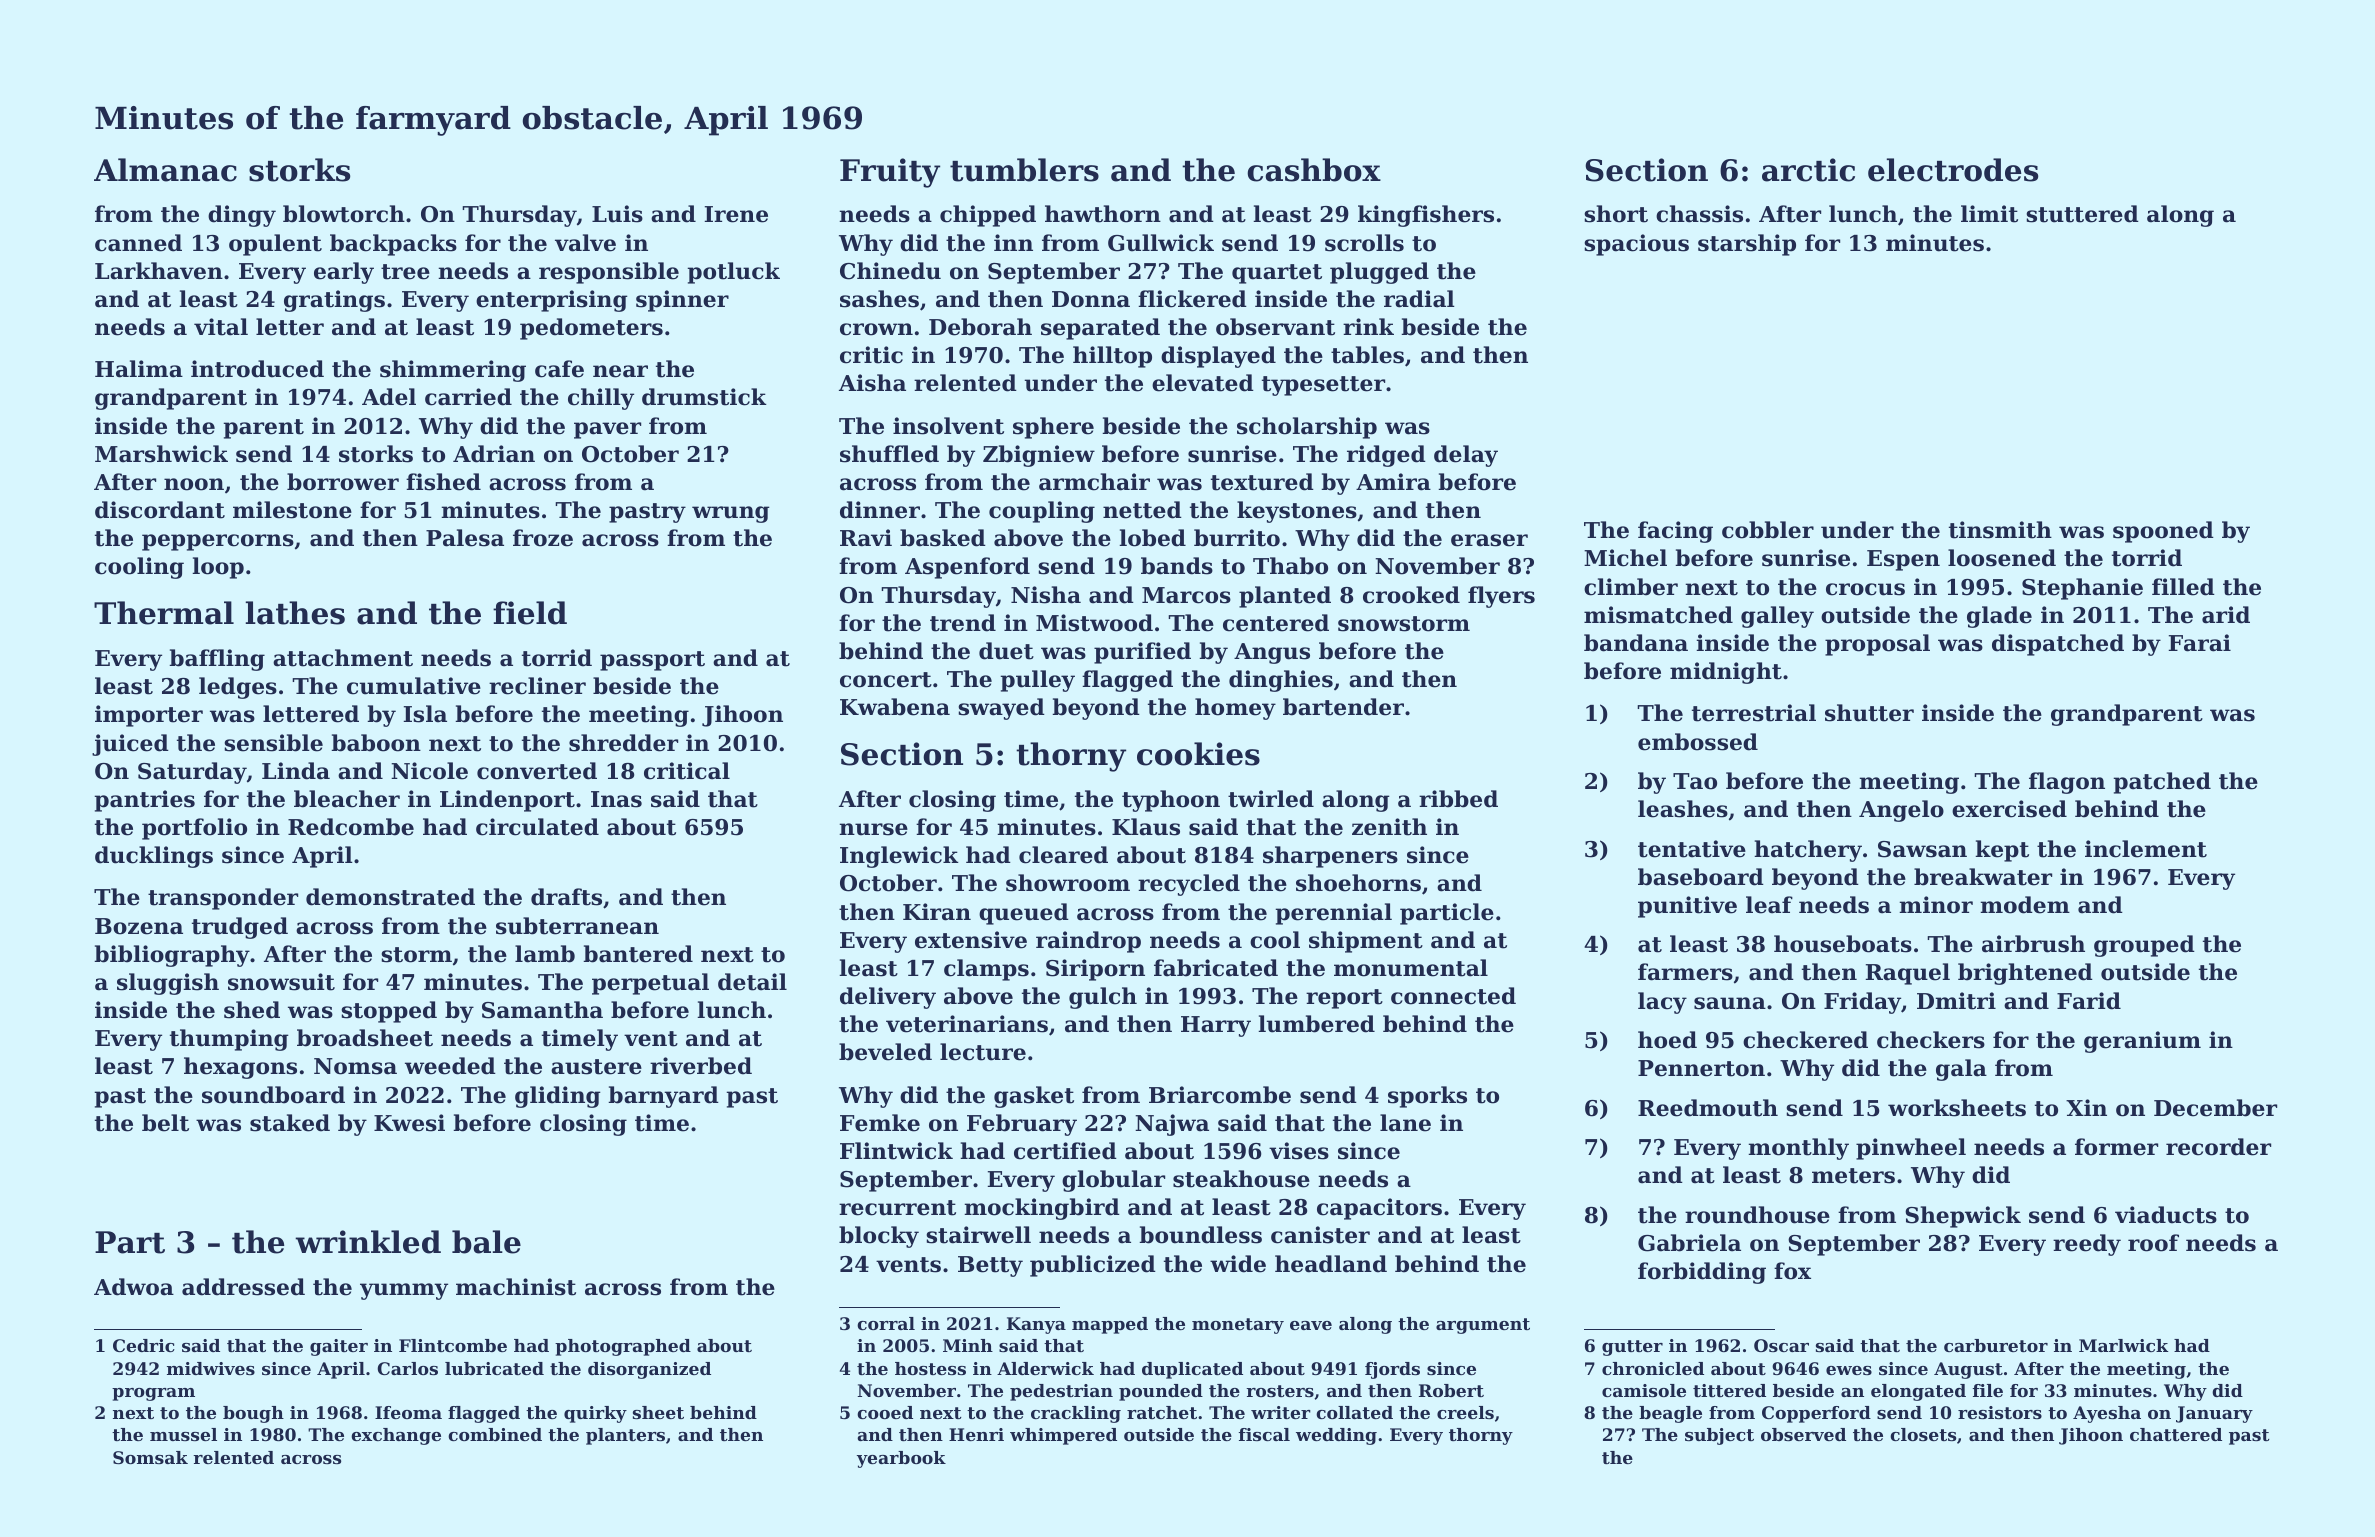 This screenshot has width=2375, height=1537. What do you see at coordinates (1192, 299) in the screenshot?
I see `flickered` at bounding box center [1192, 299].
